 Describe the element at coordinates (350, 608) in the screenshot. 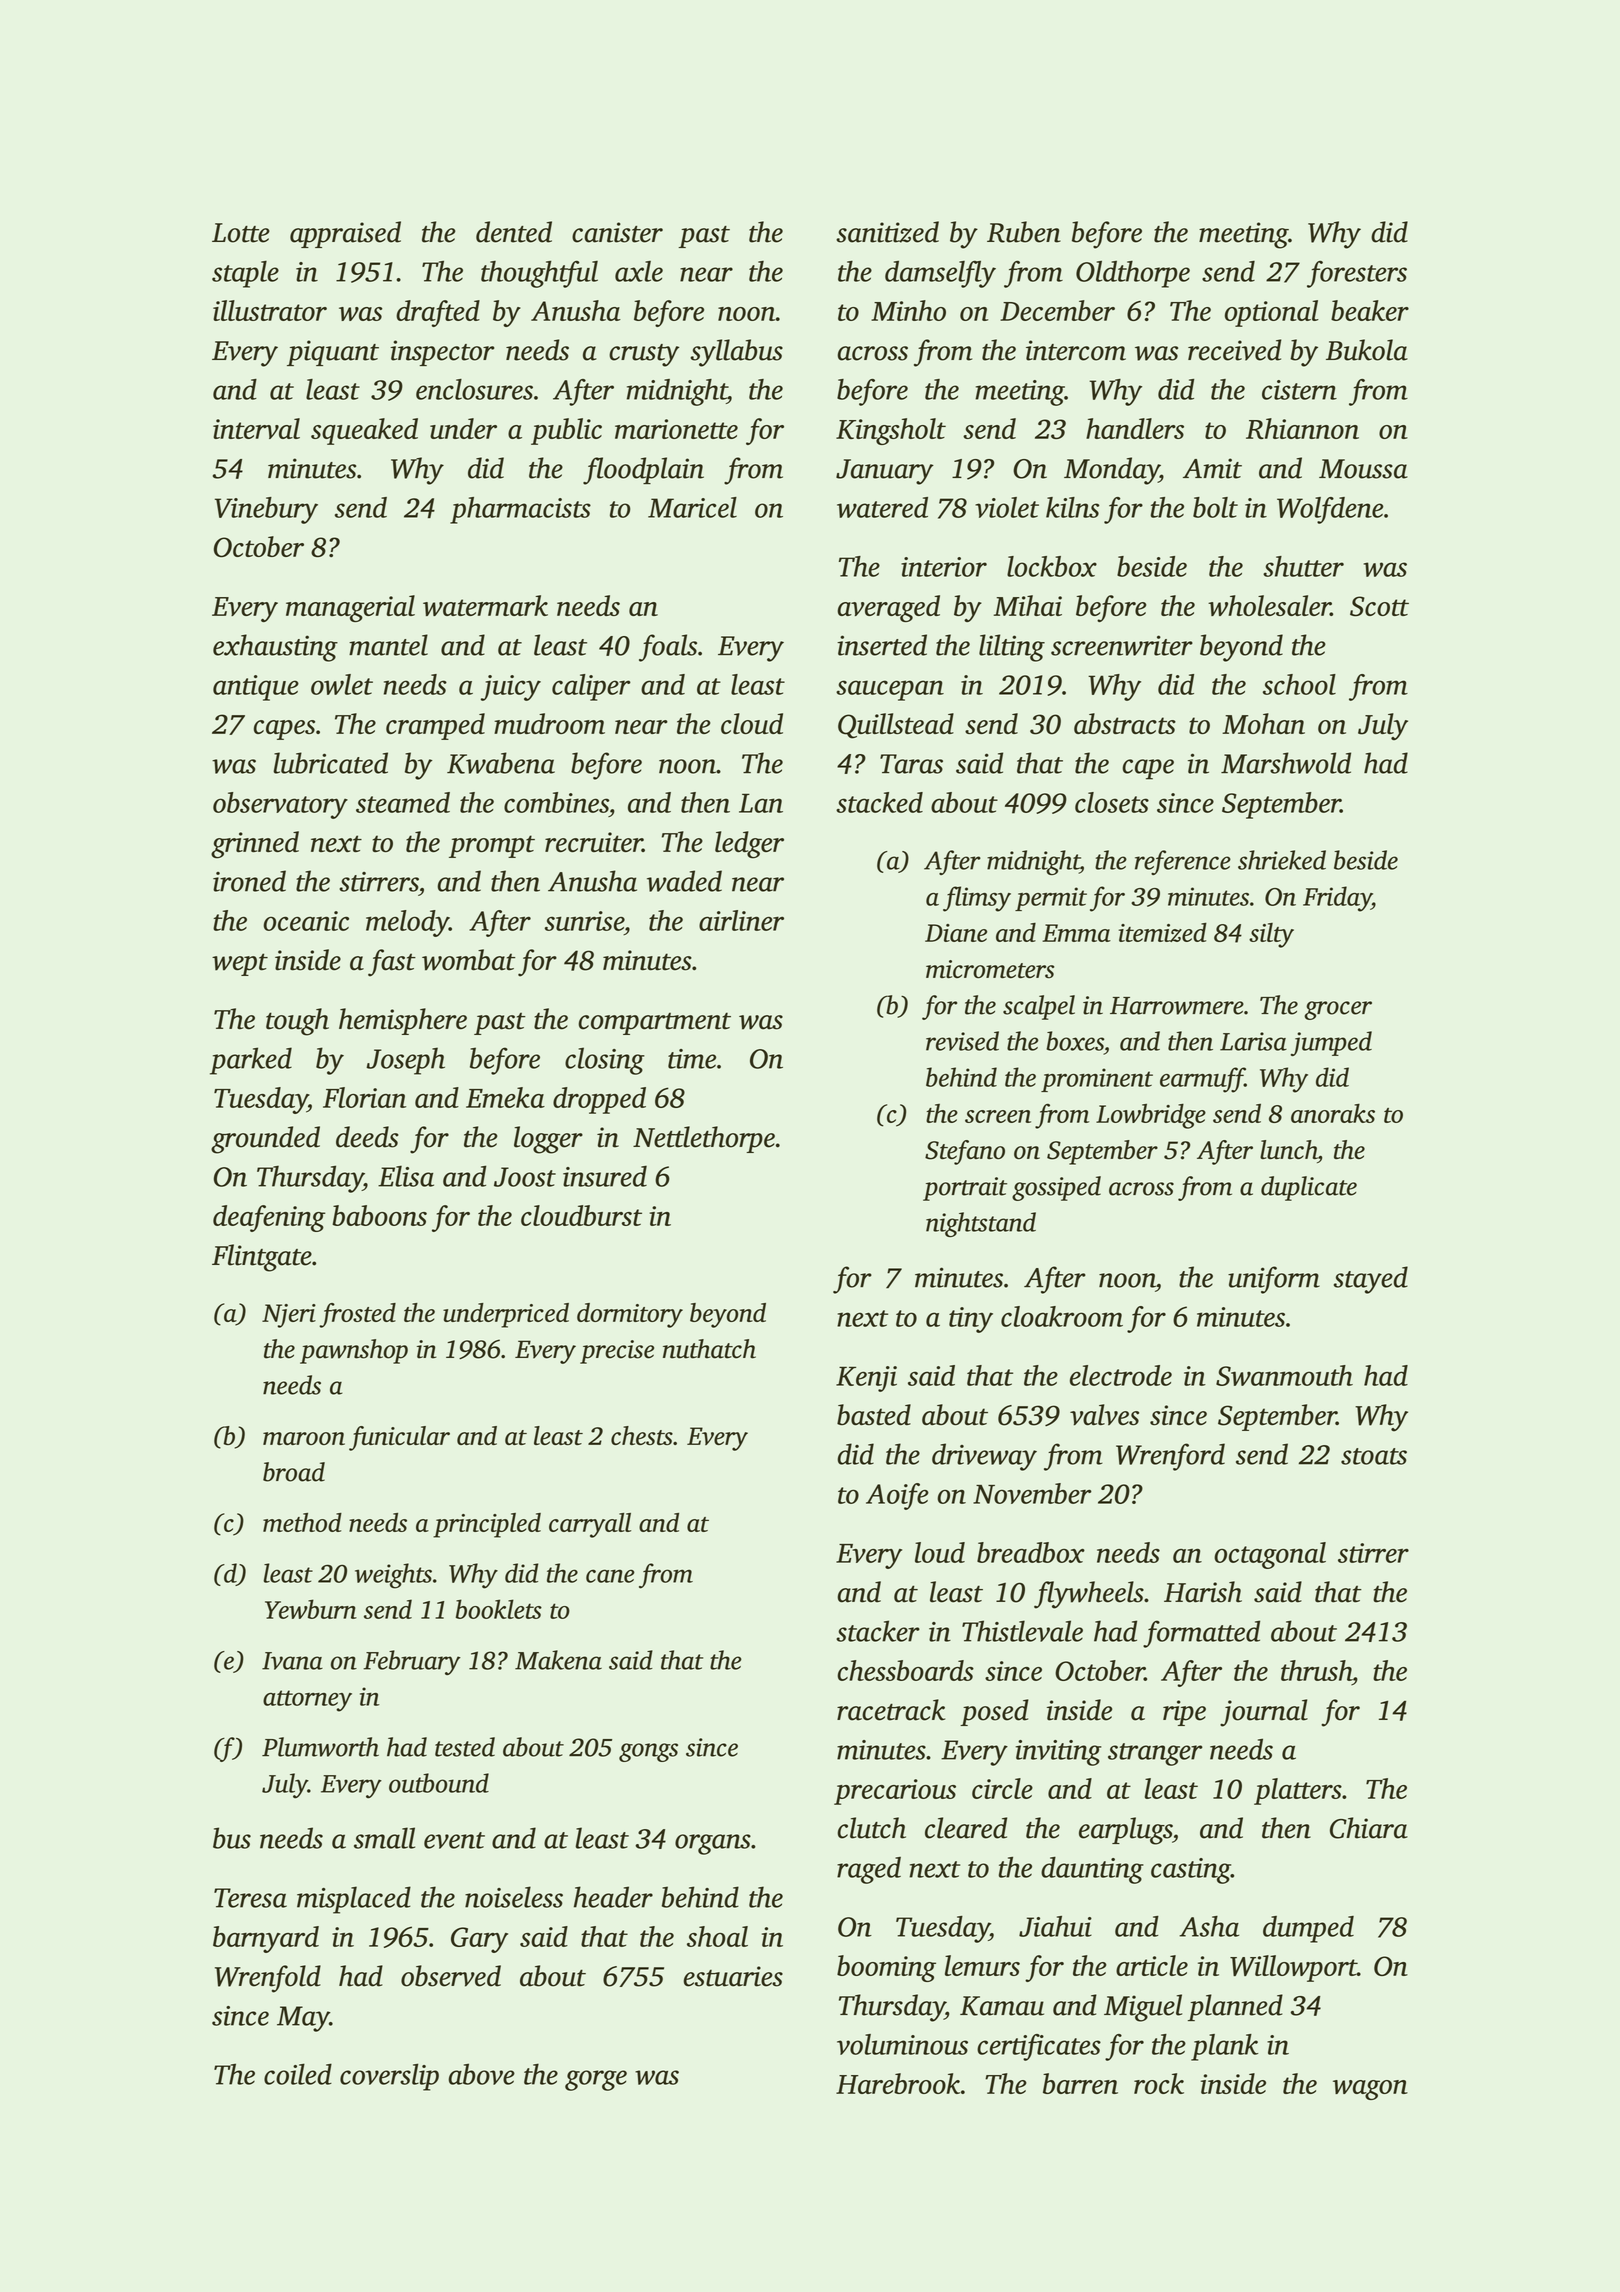

I see `managerial` at that location.
